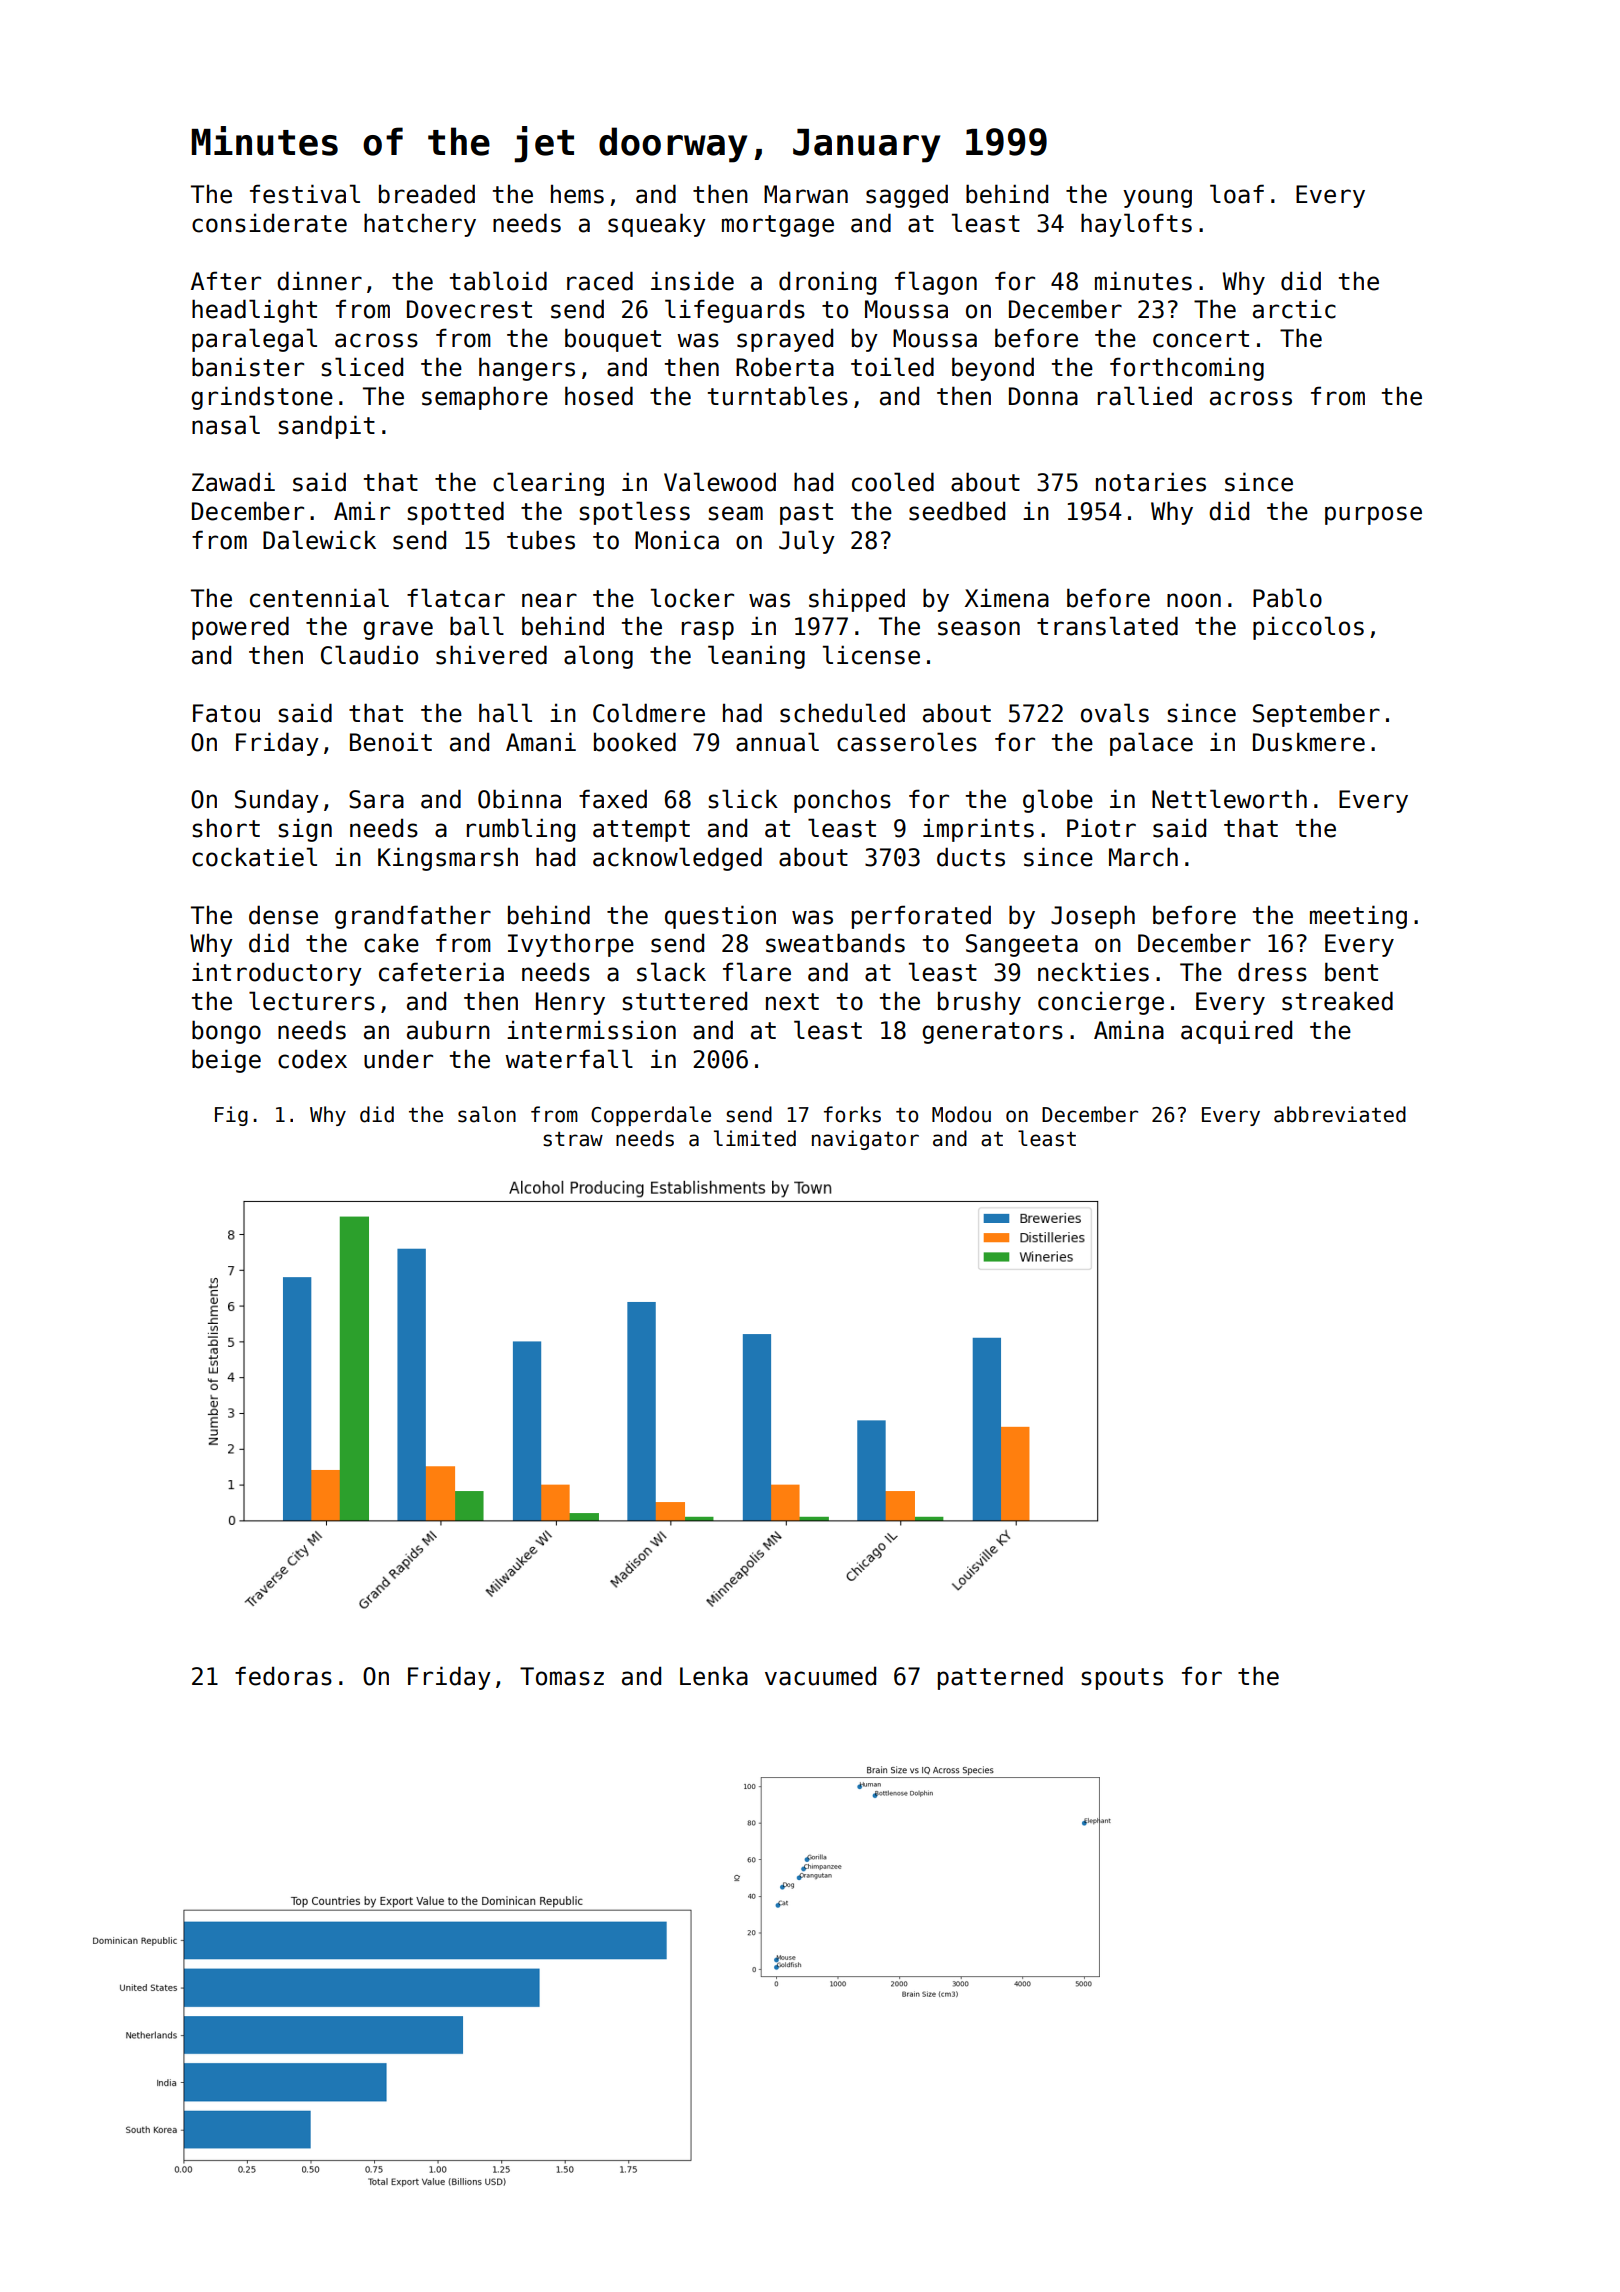 The height and width of the image is (2292, 1620). What do you see at coordinates (921, 917) in the image?
I see `perforated` at bounding box center [921, 917].
